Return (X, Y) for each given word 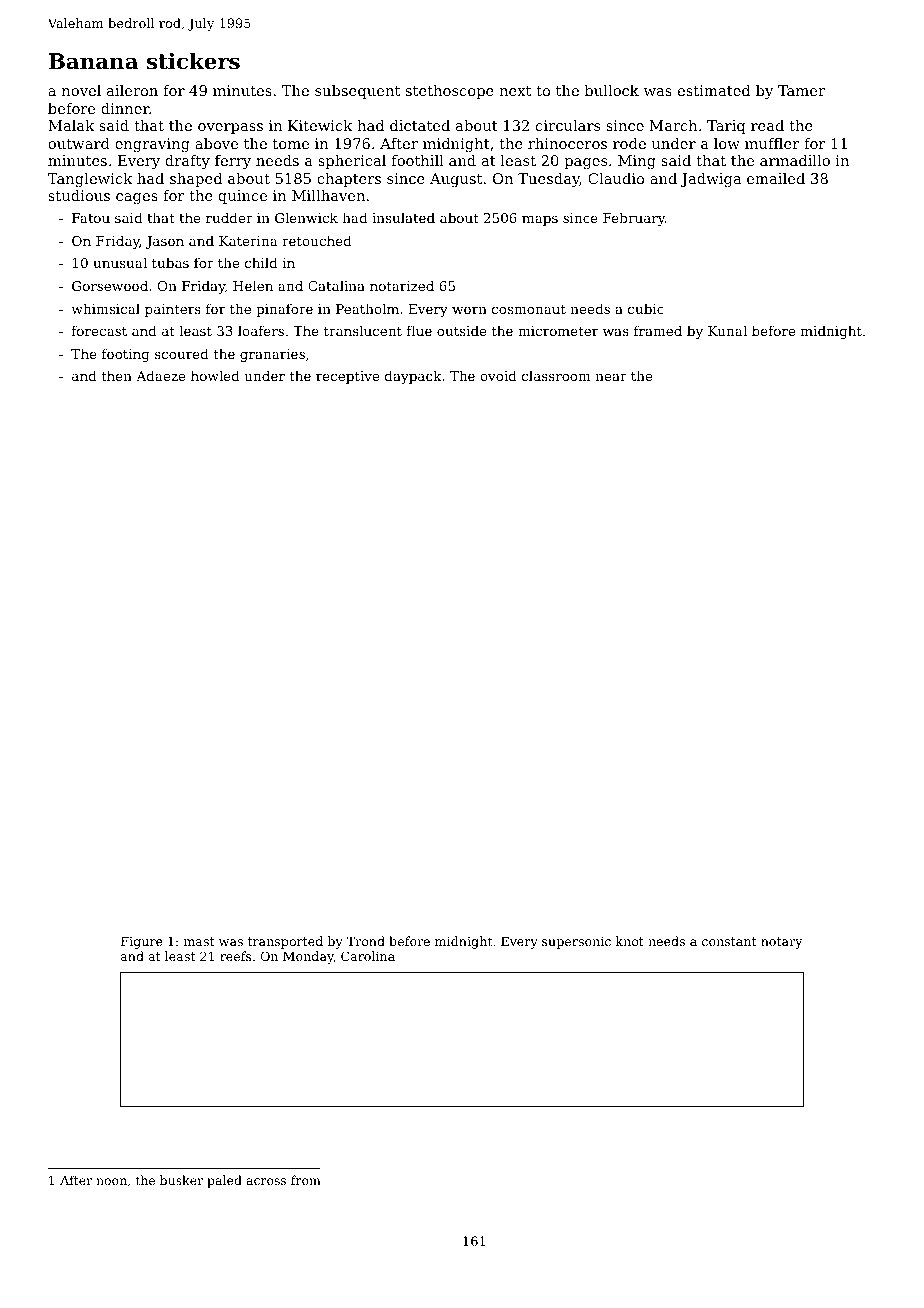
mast (199, 941)
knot (629, 941)
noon (111, 1181)
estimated (714, 90)
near (611, 377)
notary (781, 943)
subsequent (357, 92)
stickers (193, 61)
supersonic (576, 943)
